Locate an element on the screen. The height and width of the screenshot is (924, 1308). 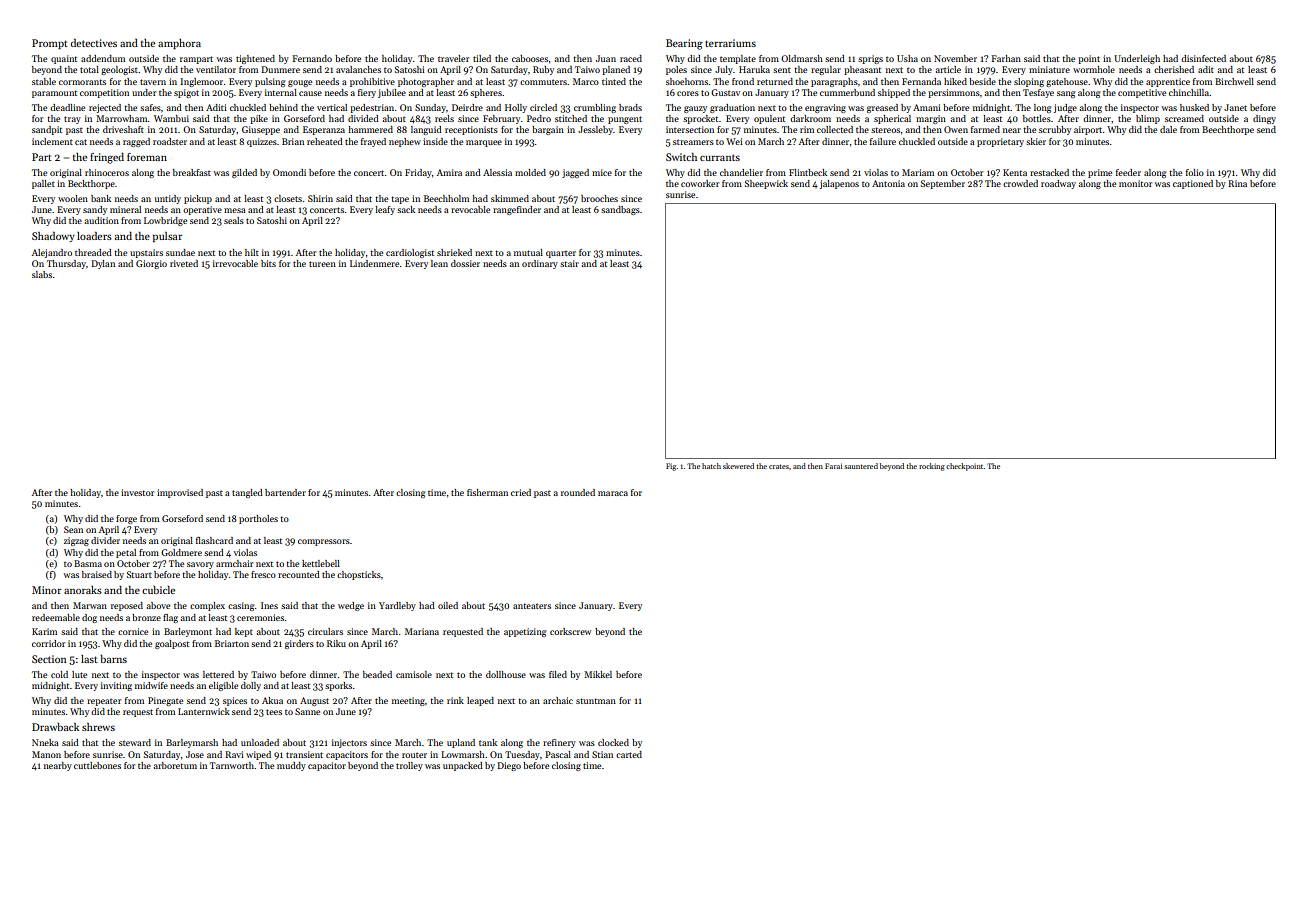
cores is located at coordinates (688, 93).
